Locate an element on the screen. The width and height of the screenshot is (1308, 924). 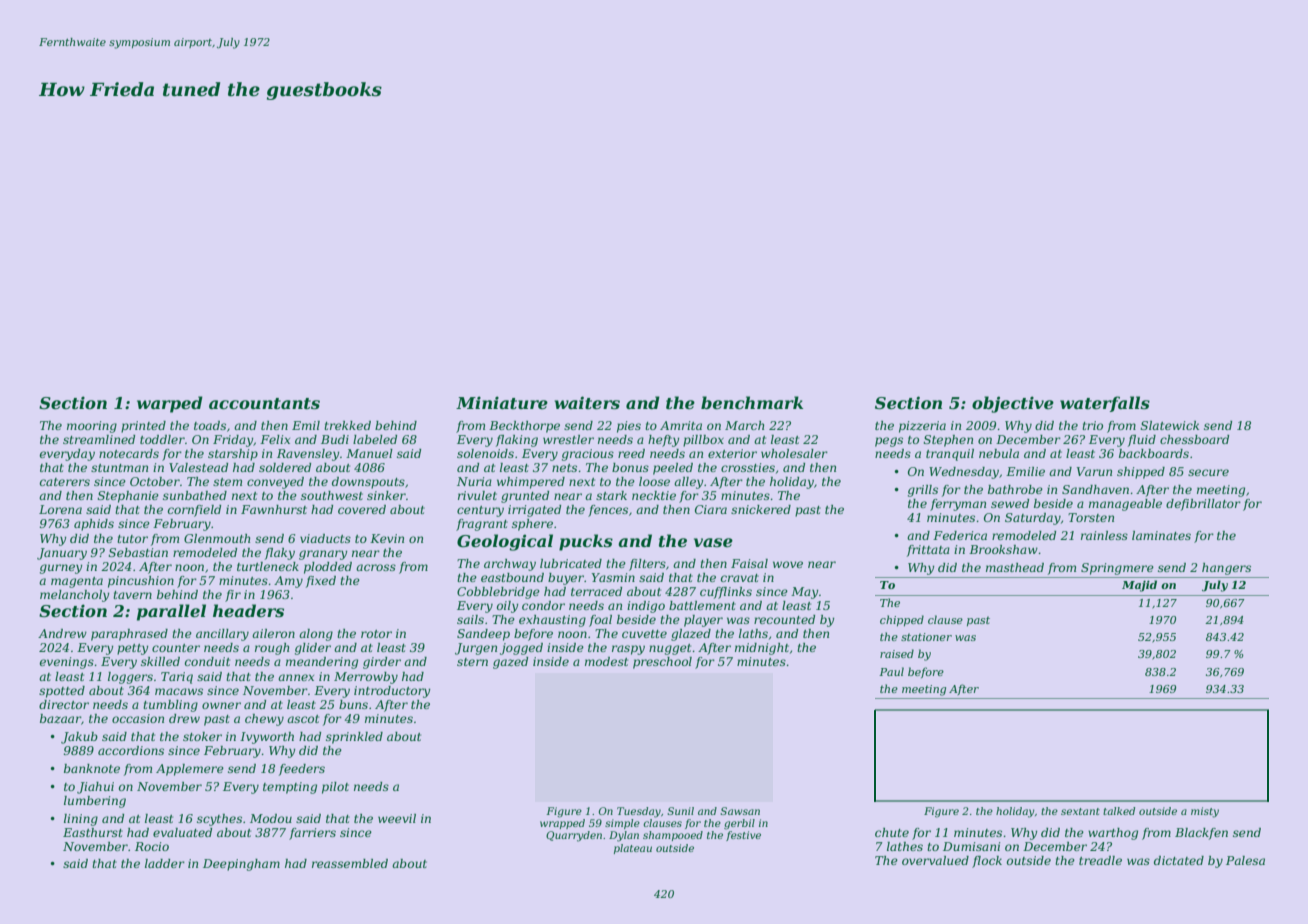
introductory is located at coordinates (392, 692).
